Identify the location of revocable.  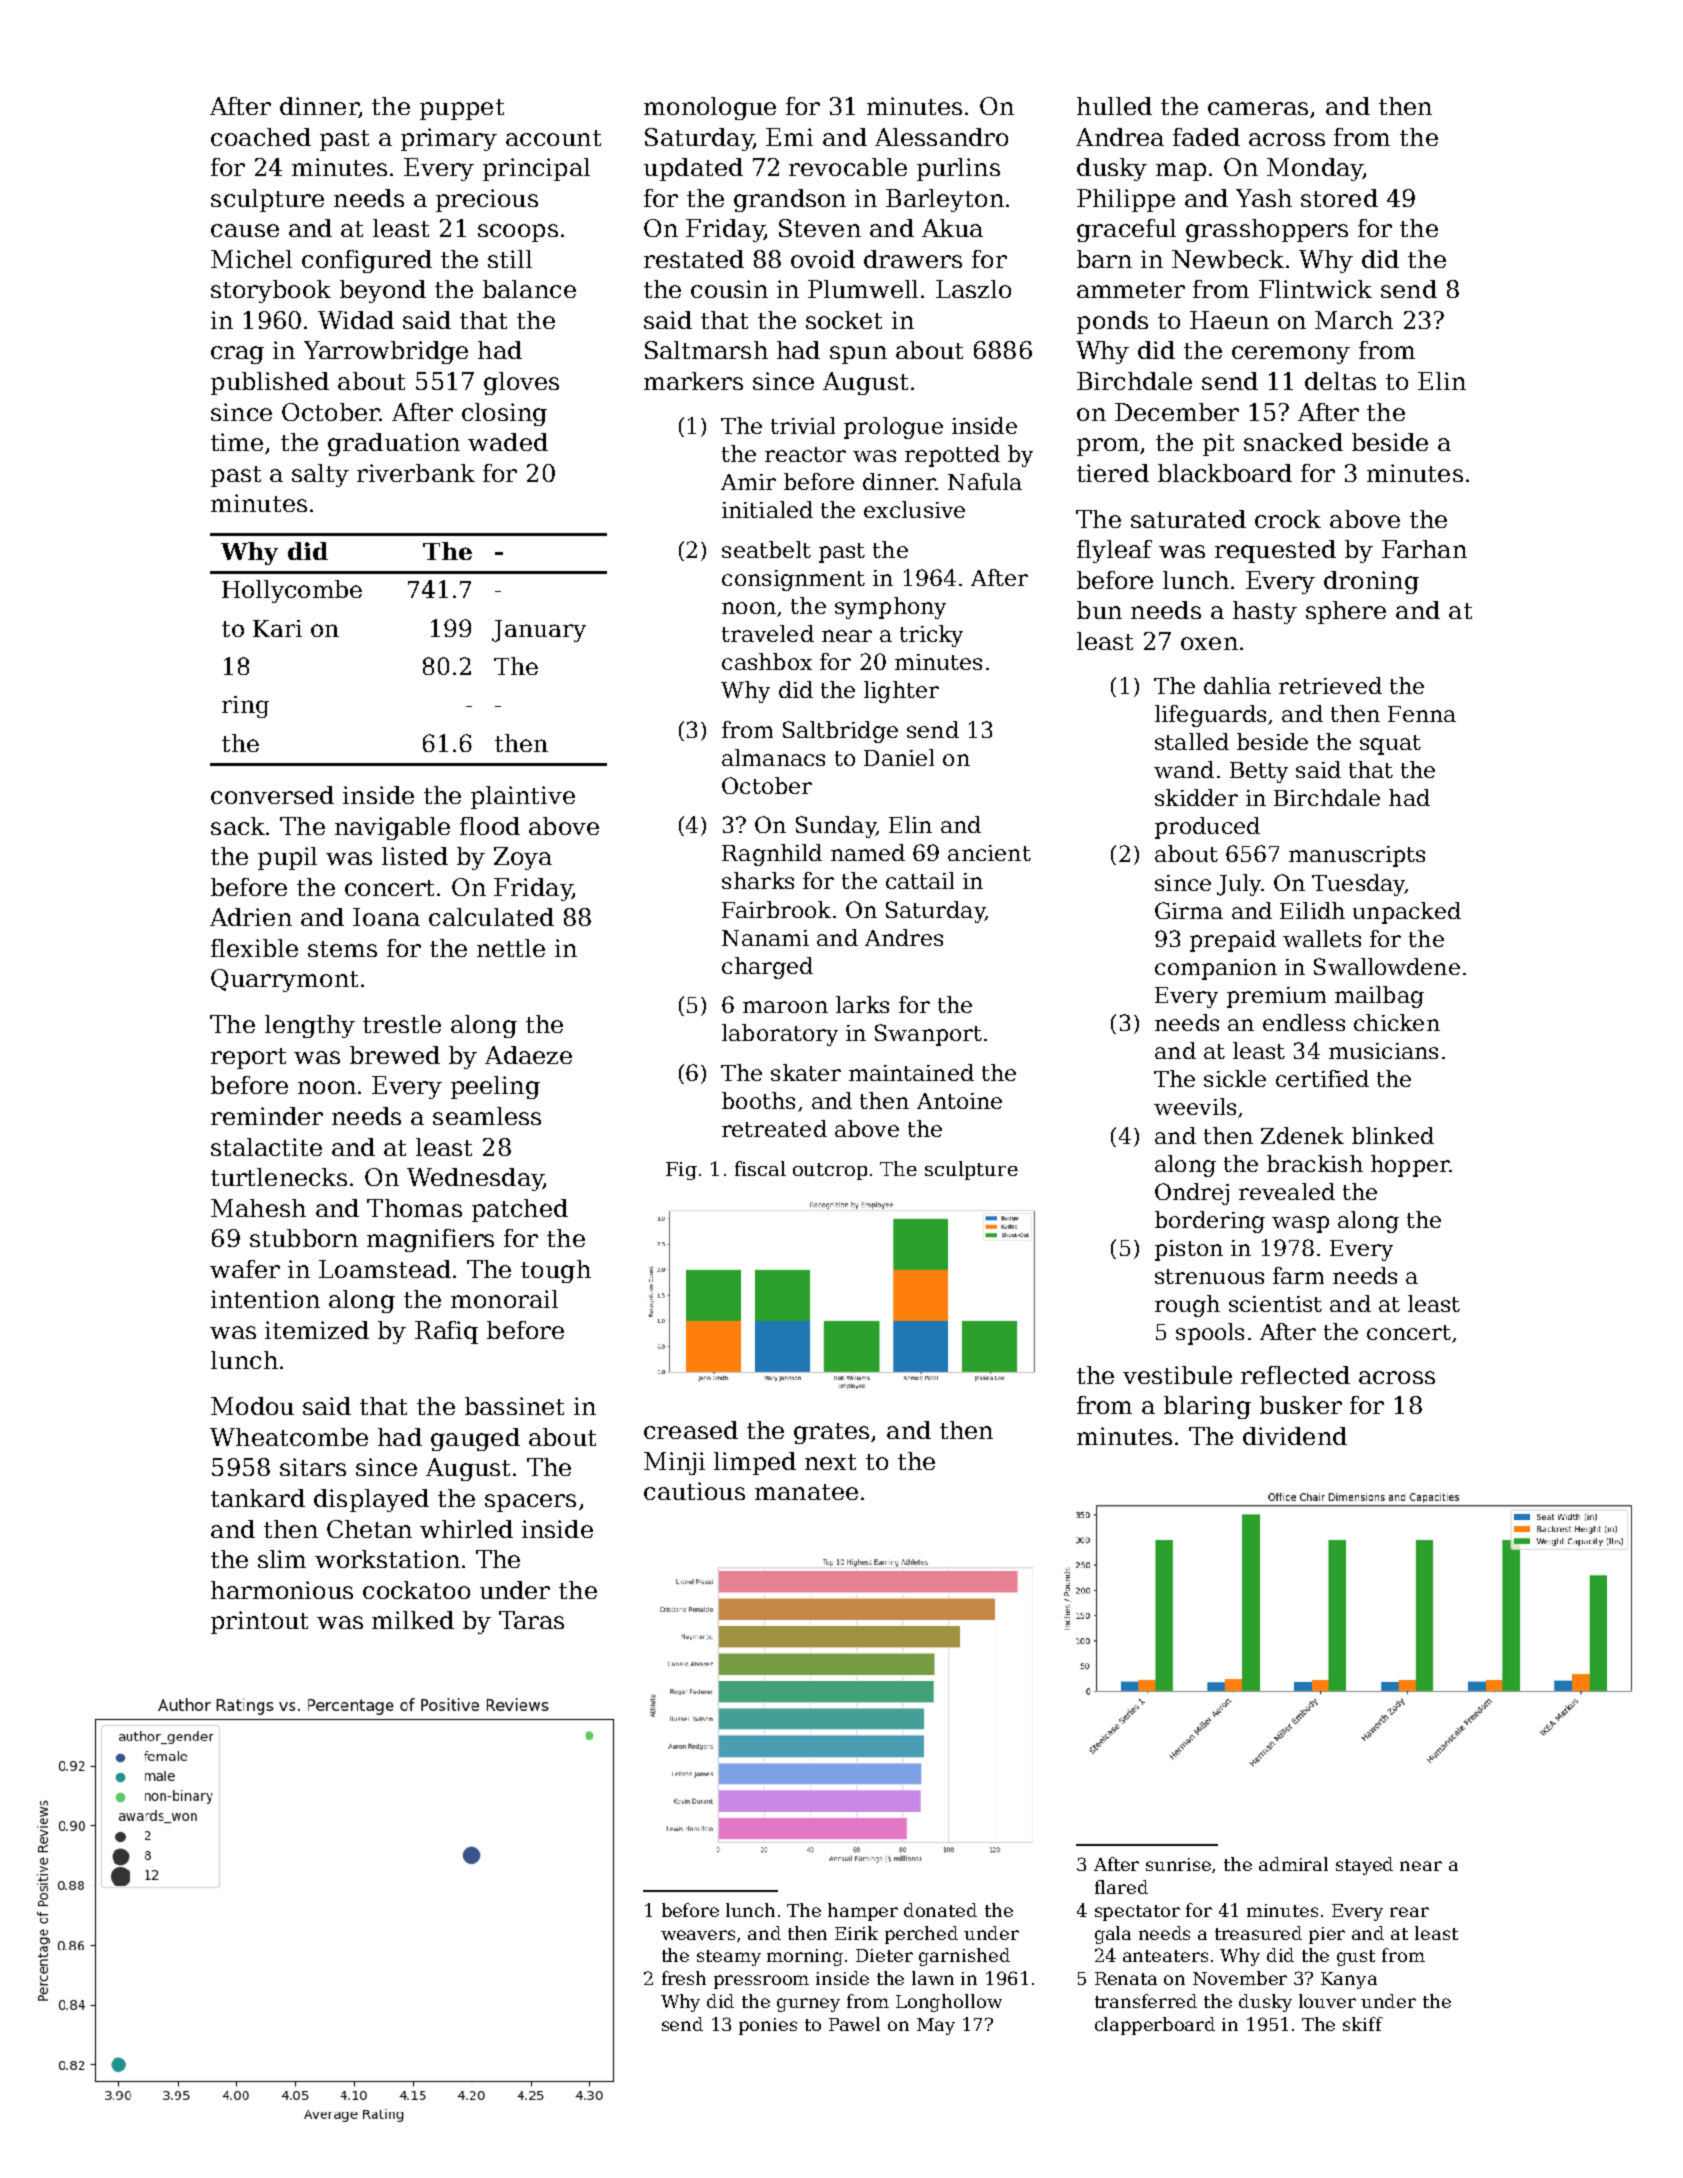
(848, 167).
